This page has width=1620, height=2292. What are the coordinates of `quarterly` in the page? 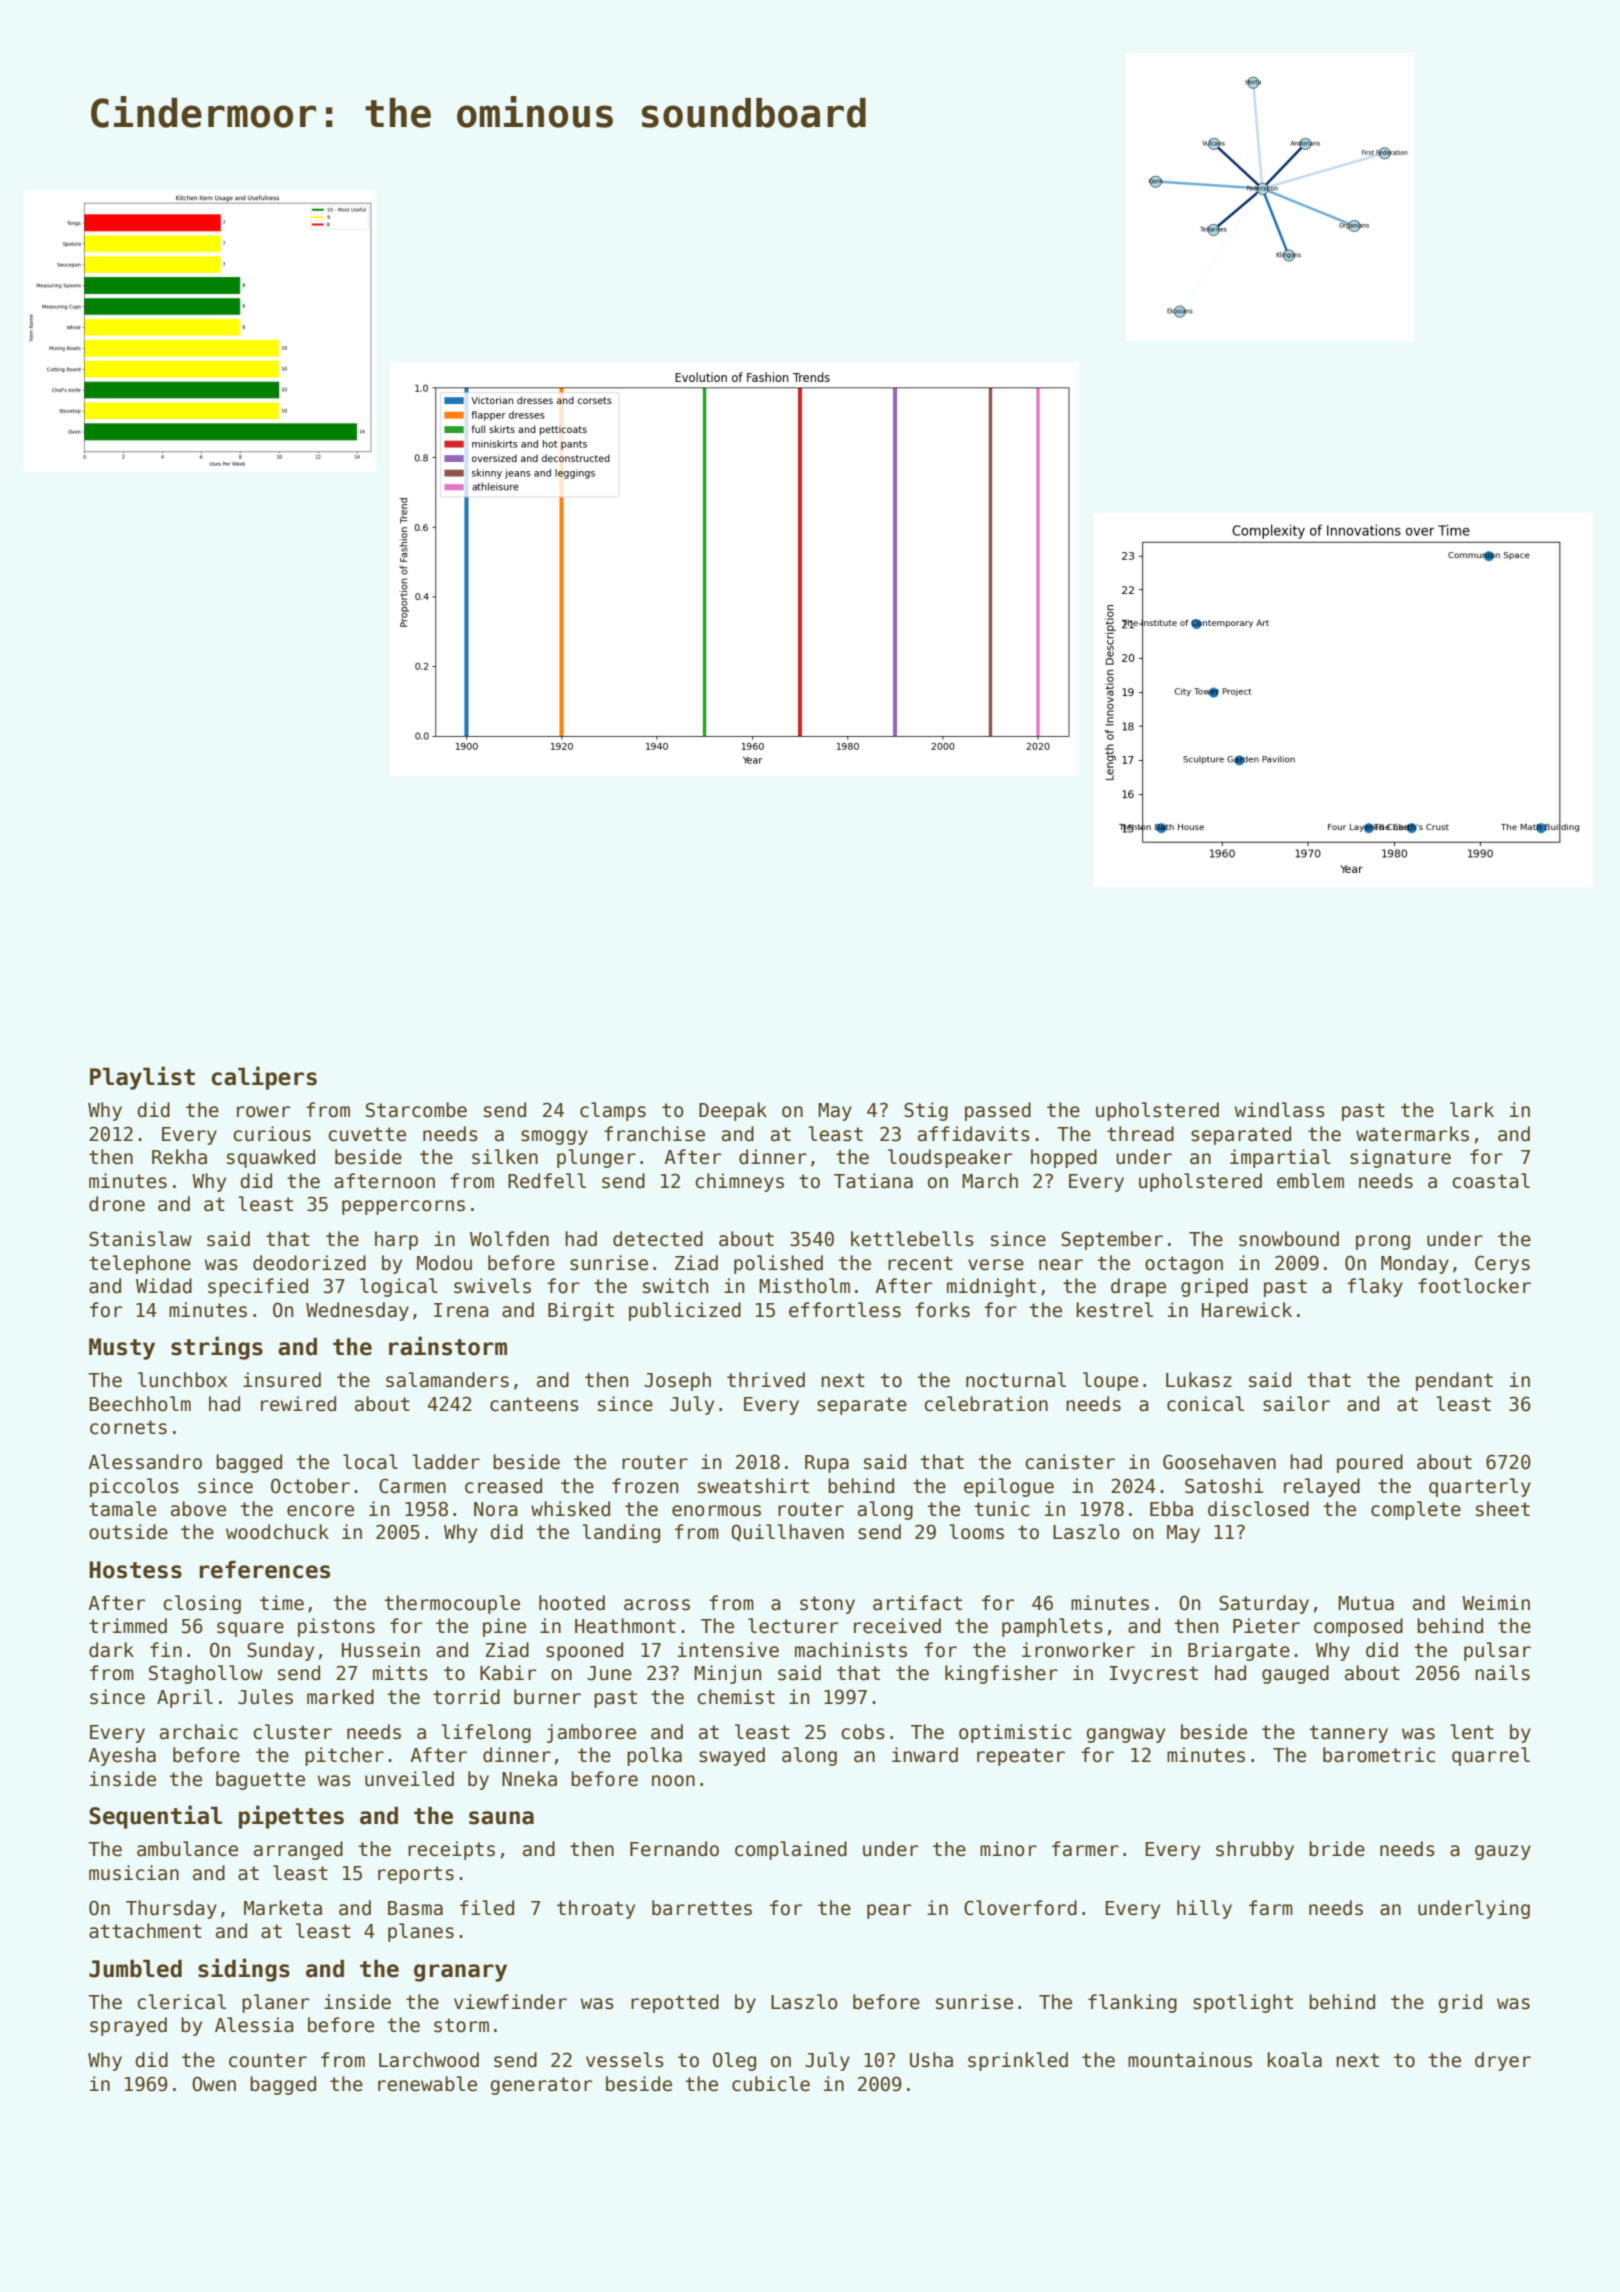 It's located at (1480, 1487).
